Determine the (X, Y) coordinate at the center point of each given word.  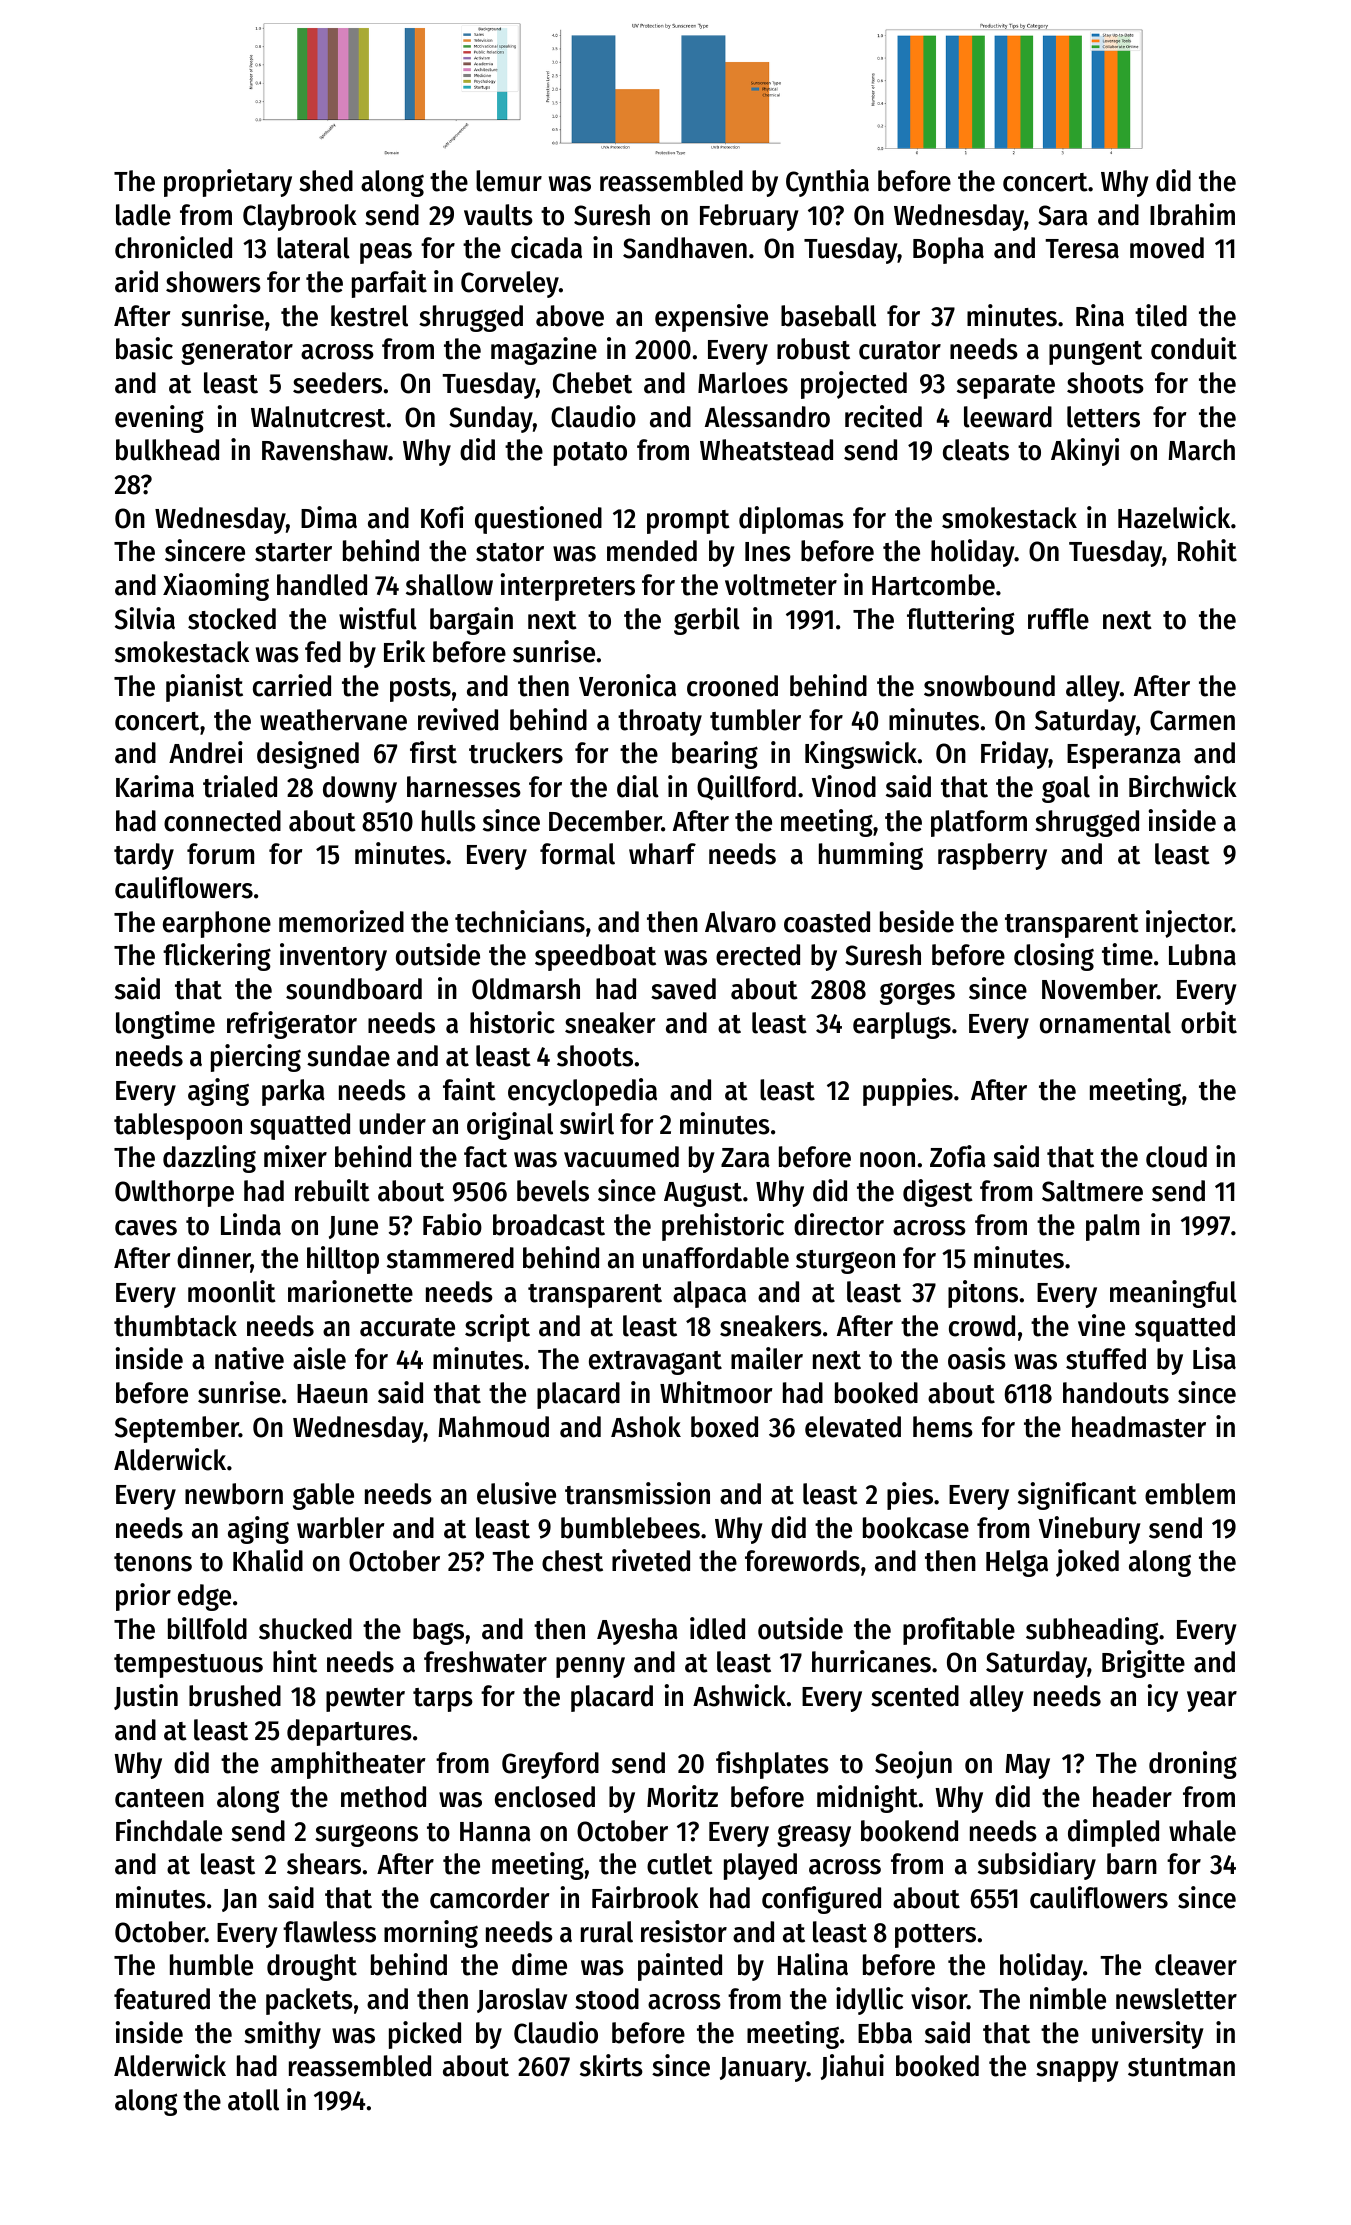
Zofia (958, 1156)
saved (683, 989)
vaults (498, 215)
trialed (240, 786)
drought (312, 1967)
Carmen (1192, 720)
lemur (509, 181)
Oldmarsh (526, 989)
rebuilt (332, 1190)
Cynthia (827, 183)
